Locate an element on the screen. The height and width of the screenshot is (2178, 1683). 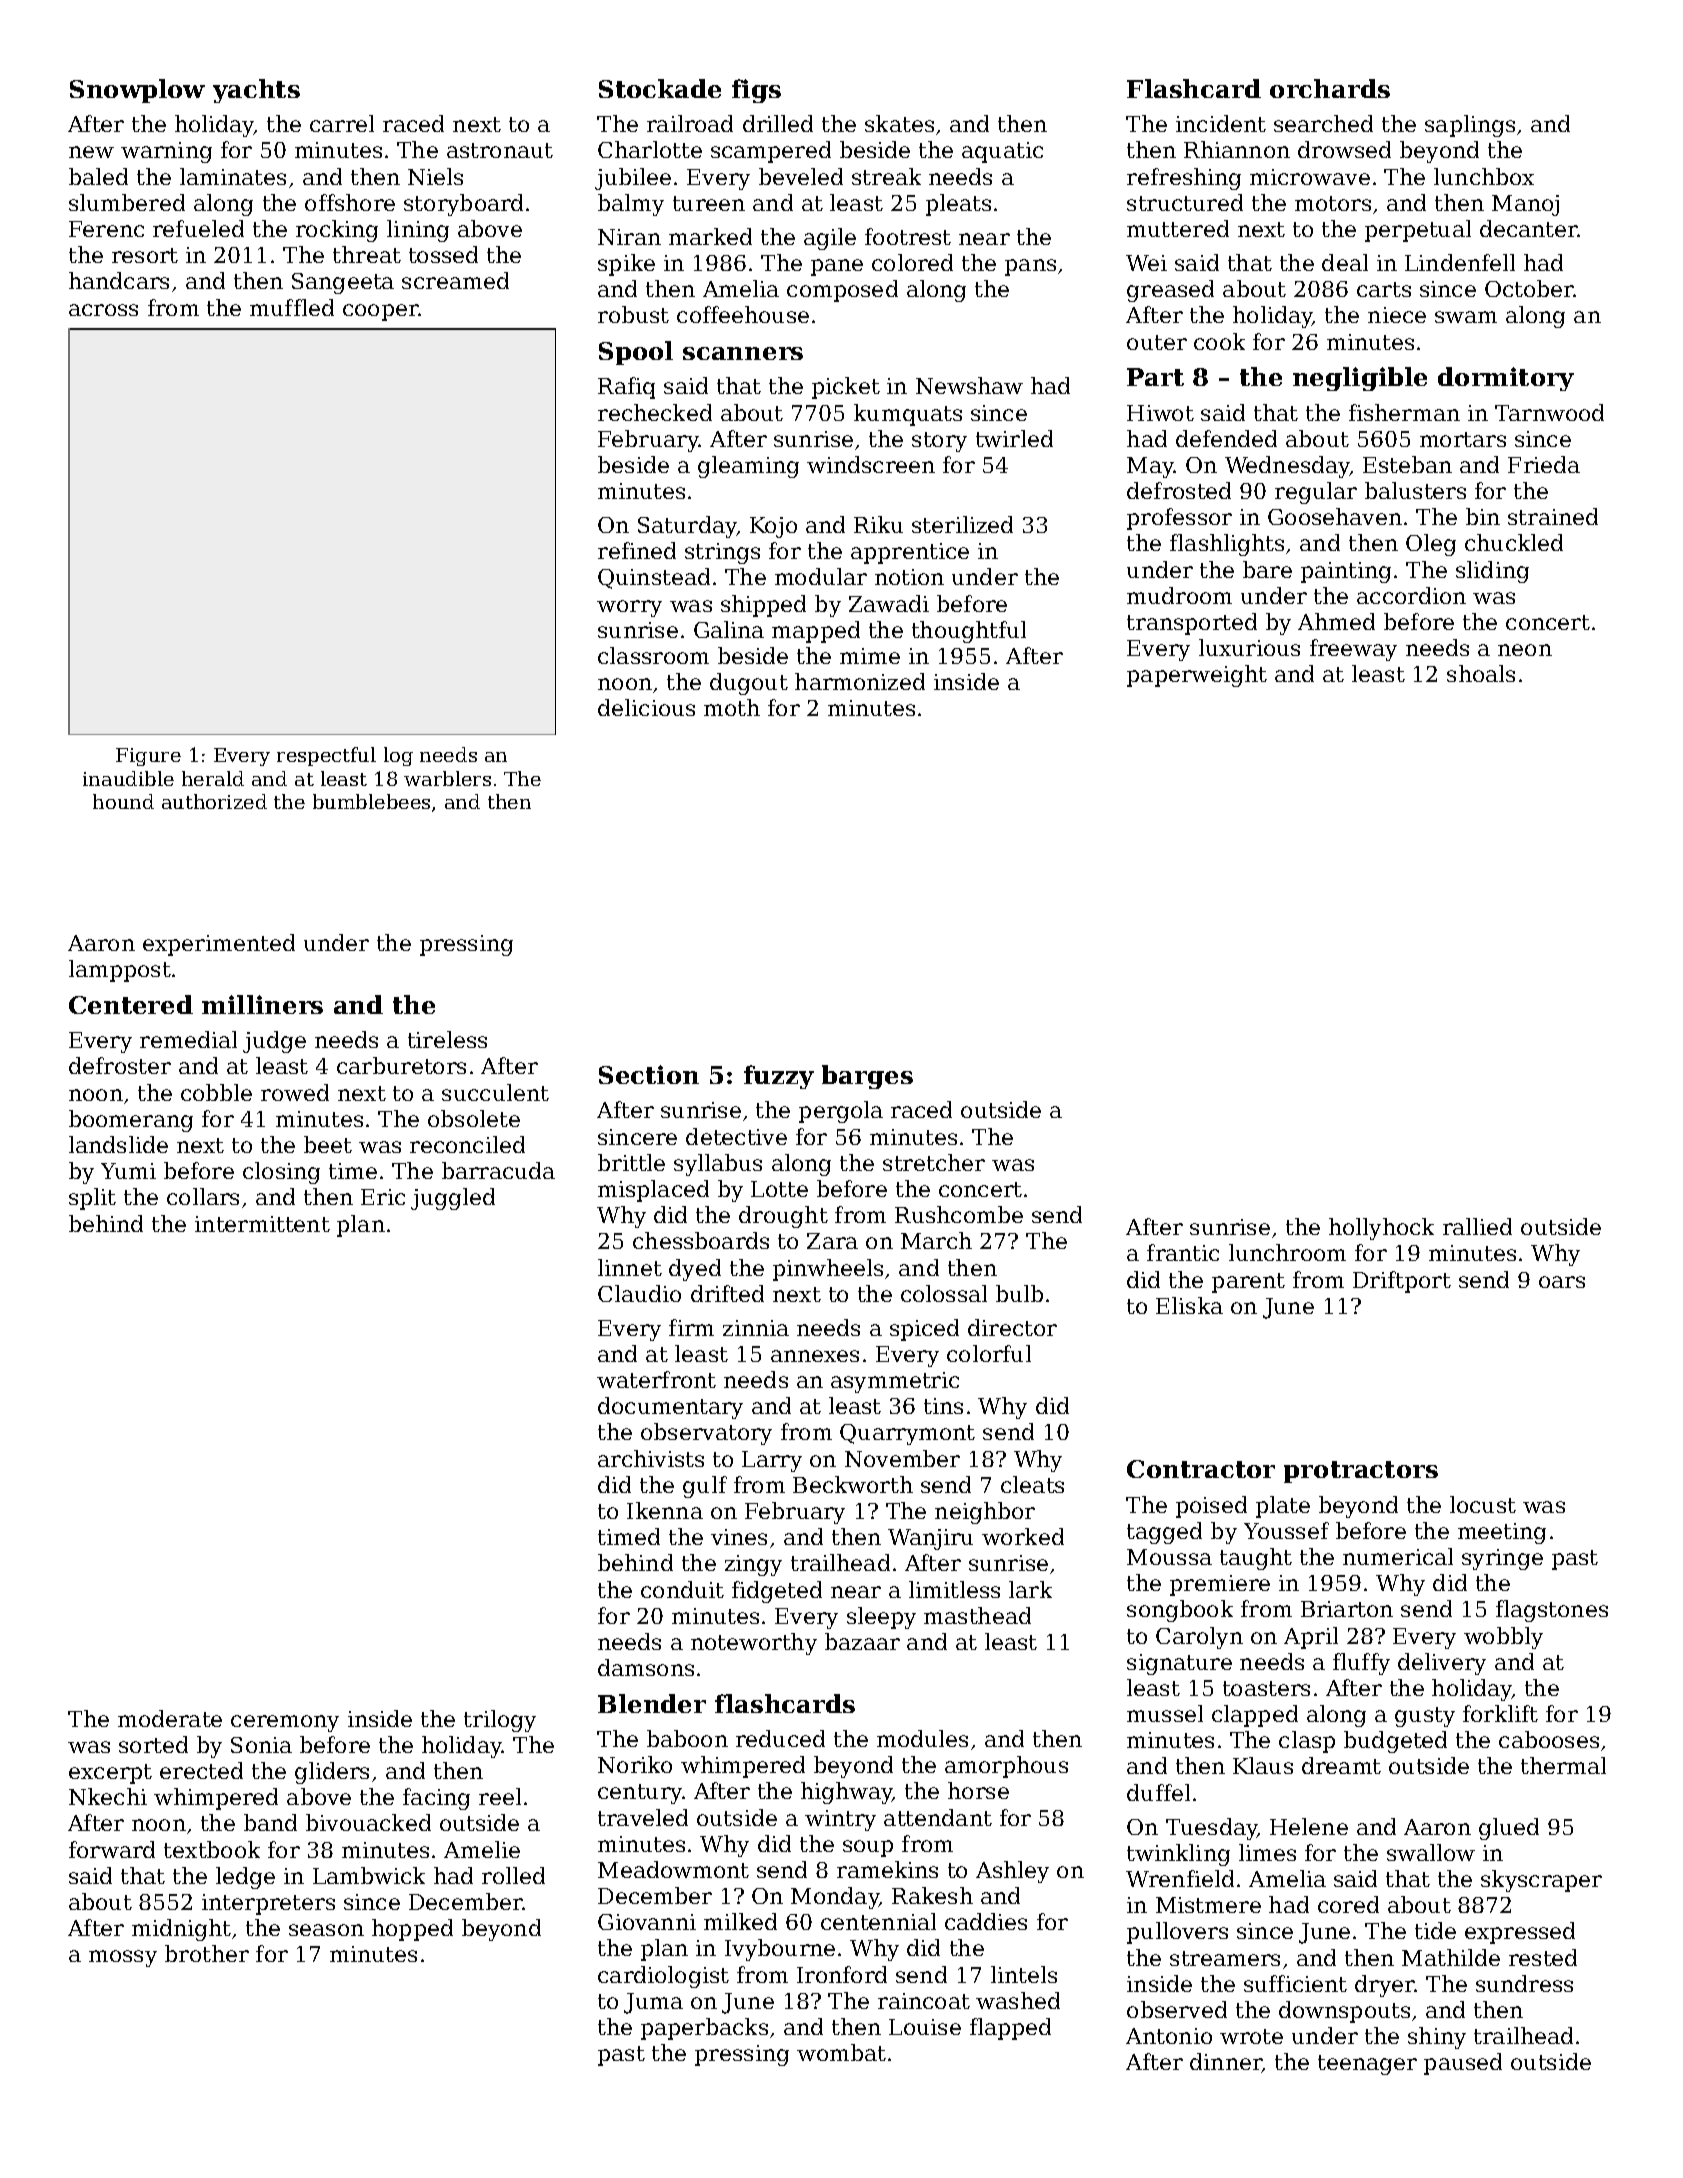
mossy is located at coordinates (123, 1958).
